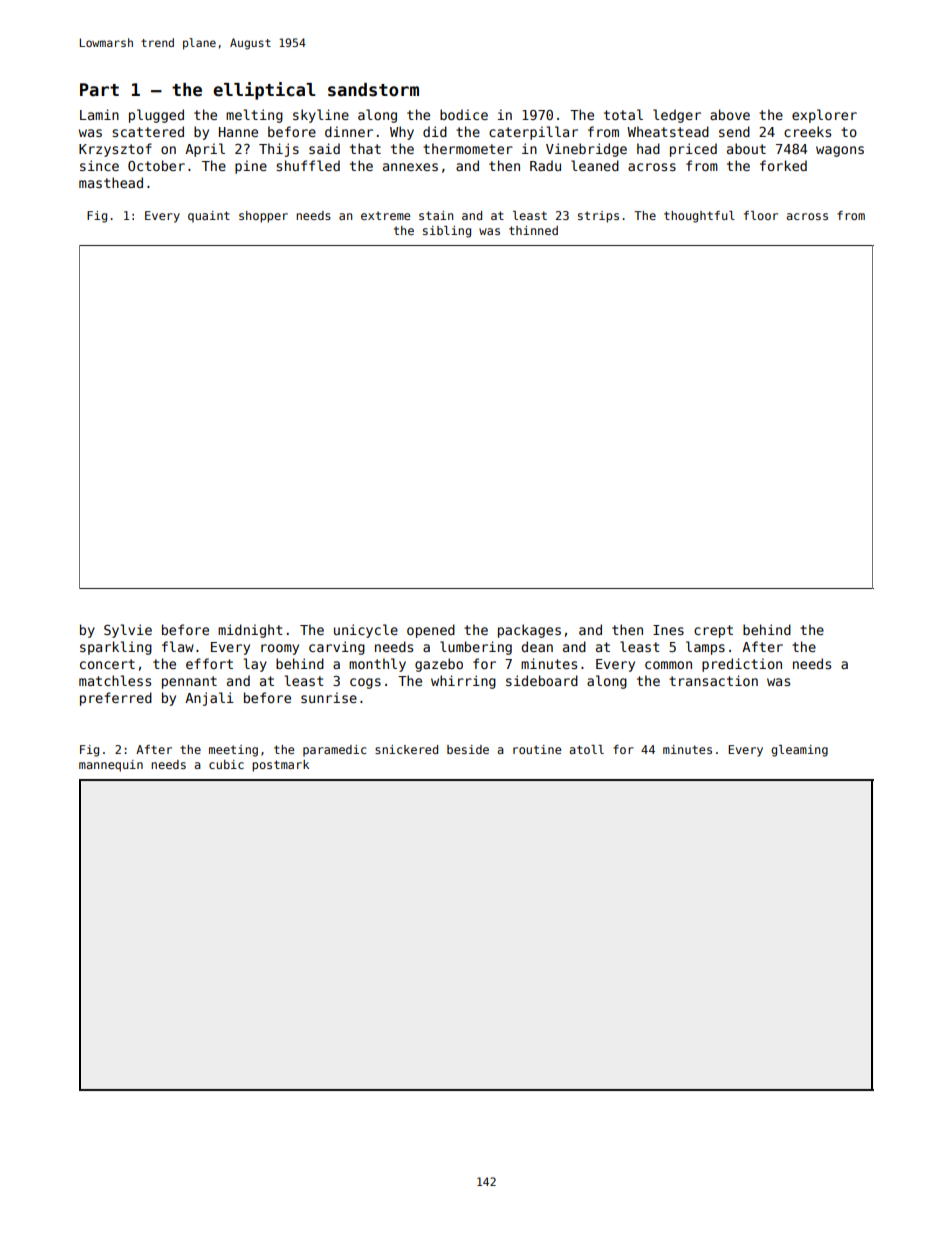 The height and width of the document is (1233, 952). Describe the element at coordinates (668, 630) in the document. I see `Ines` at that location.
